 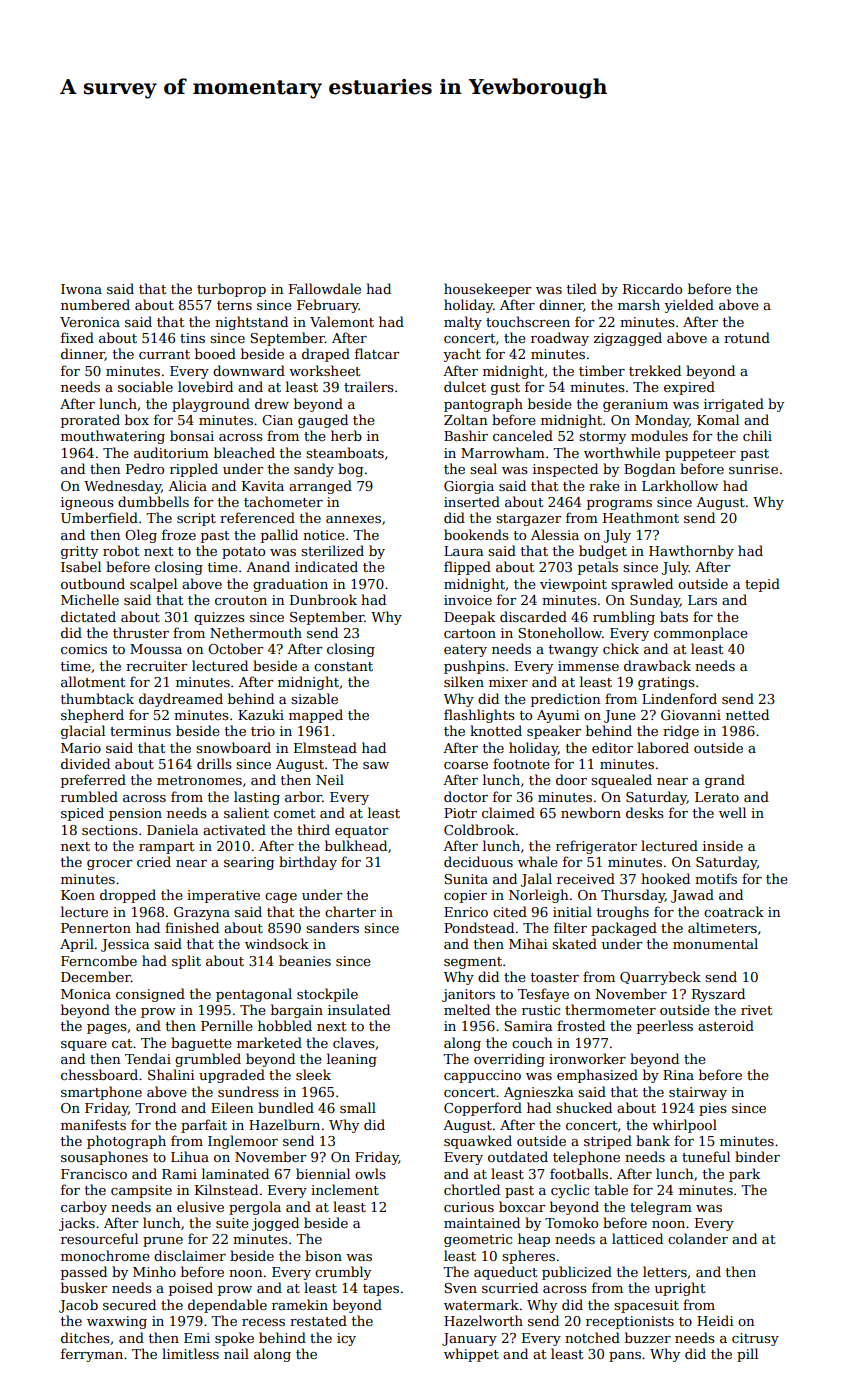 I want to click on Iwona, so click(x=81, y=289).
